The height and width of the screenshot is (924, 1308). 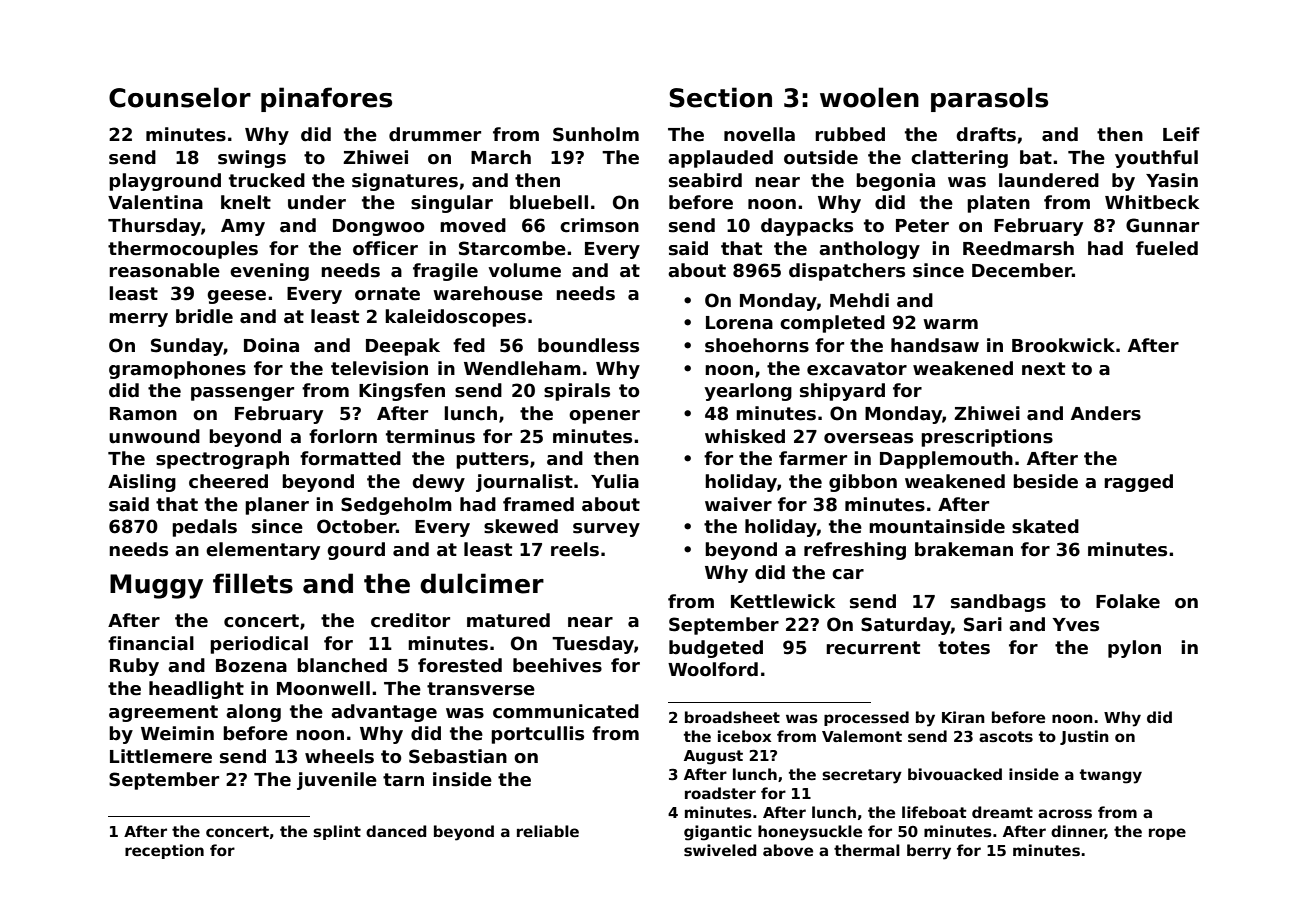 What do you see at coordinates (161, 756) in the screenshot?
I see `Littlemere` at bounding box center [161, 756].
